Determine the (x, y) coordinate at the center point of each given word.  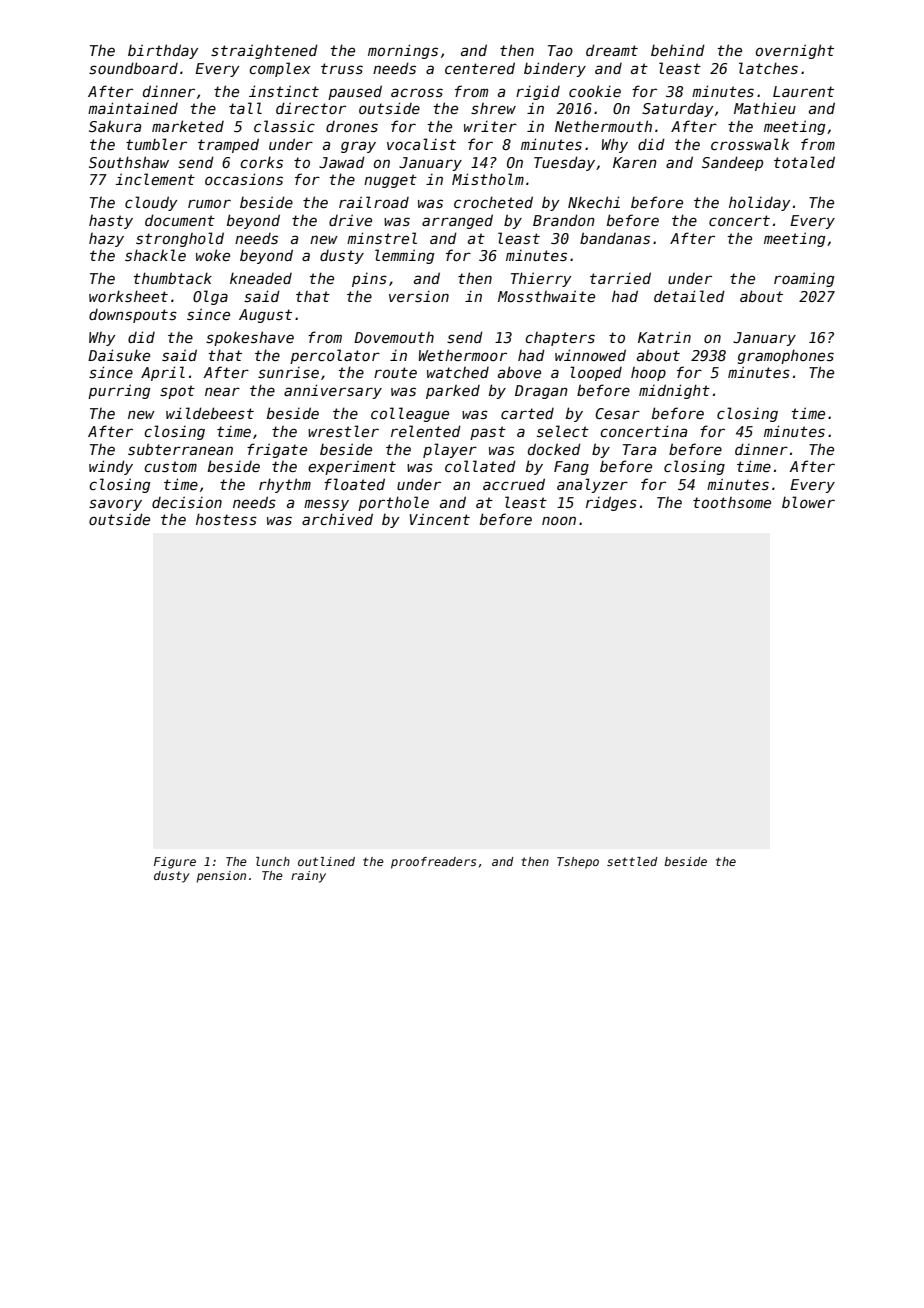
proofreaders (433, 863)
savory (115, 505)
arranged (457, 221)
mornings (403, 51)
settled (632, 861)
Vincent (440, 519)
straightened (264, 51)
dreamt (612, 50)
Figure (175, 863)
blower (808, 502)
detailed (689, 296)
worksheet (128, 296)
